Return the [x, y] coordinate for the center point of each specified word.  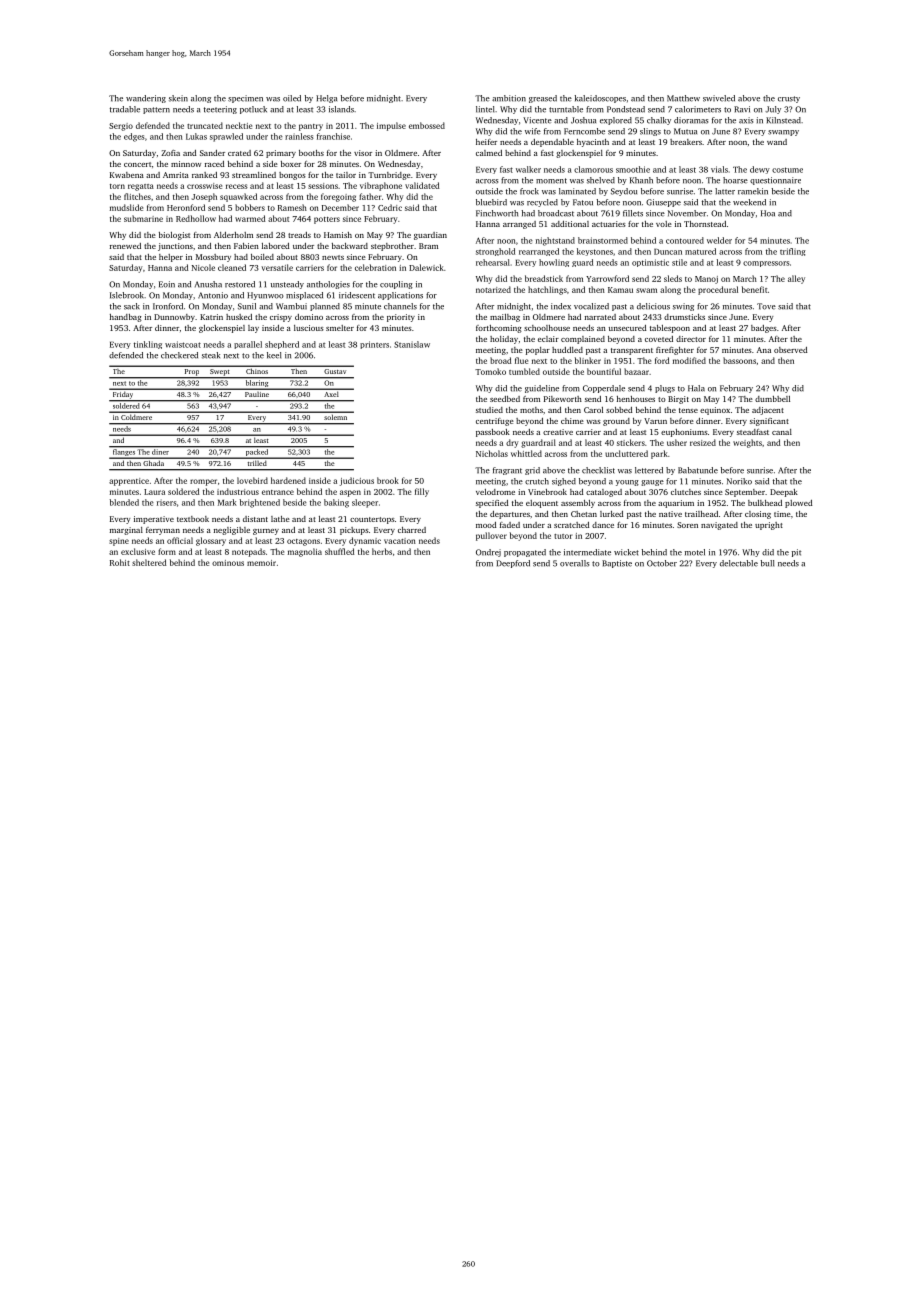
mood [486, 525]
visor [363, 153]
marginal [126, 531]
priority [401, 318]
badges [764, 329]
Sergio [121, 127]
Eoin [167, 284]
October [662, 563]
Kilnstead [783, 120]
